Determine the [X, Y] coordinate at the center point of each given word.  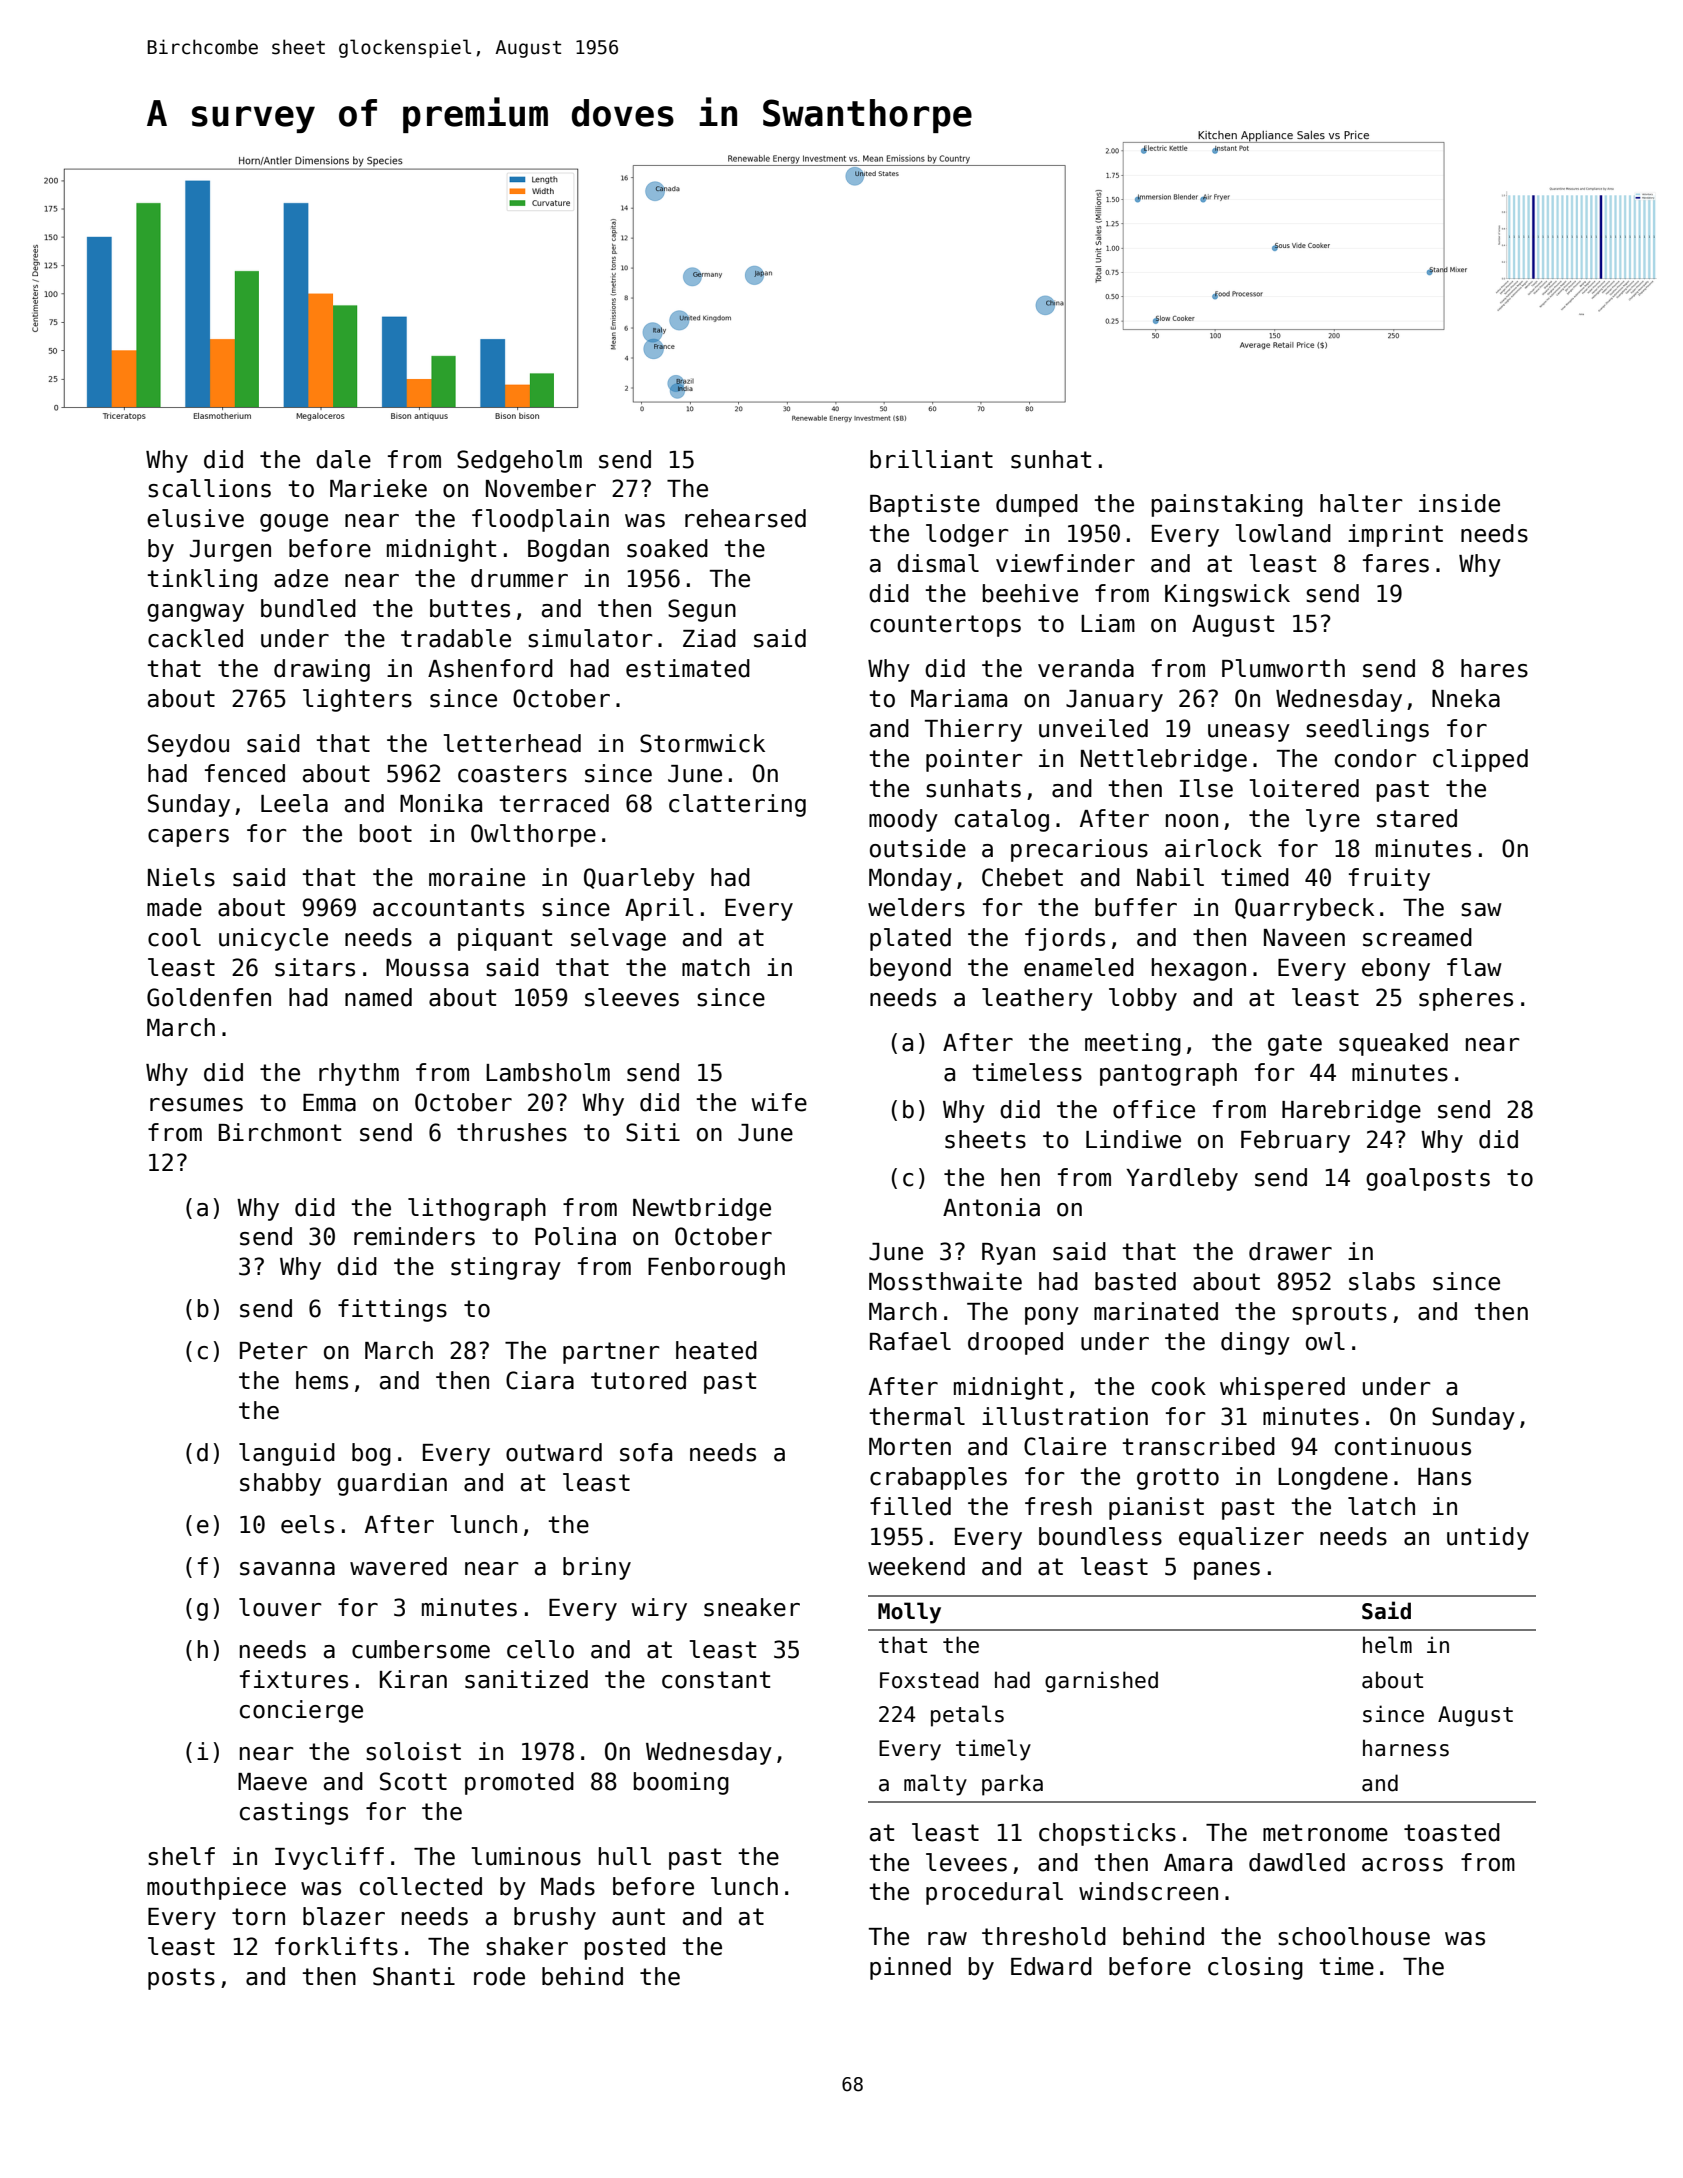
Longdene [1333, 1478]
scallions [209, 488]
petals [967, 1716]
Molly [909, 1613]
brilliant [931, 459]
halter [1361, 503]
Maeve [272, 1782]
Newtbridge [702, 1209]
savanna [287, 1569]
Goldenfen [209, 997]
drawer [1290, 1251]
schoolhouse [1354, 1936]
